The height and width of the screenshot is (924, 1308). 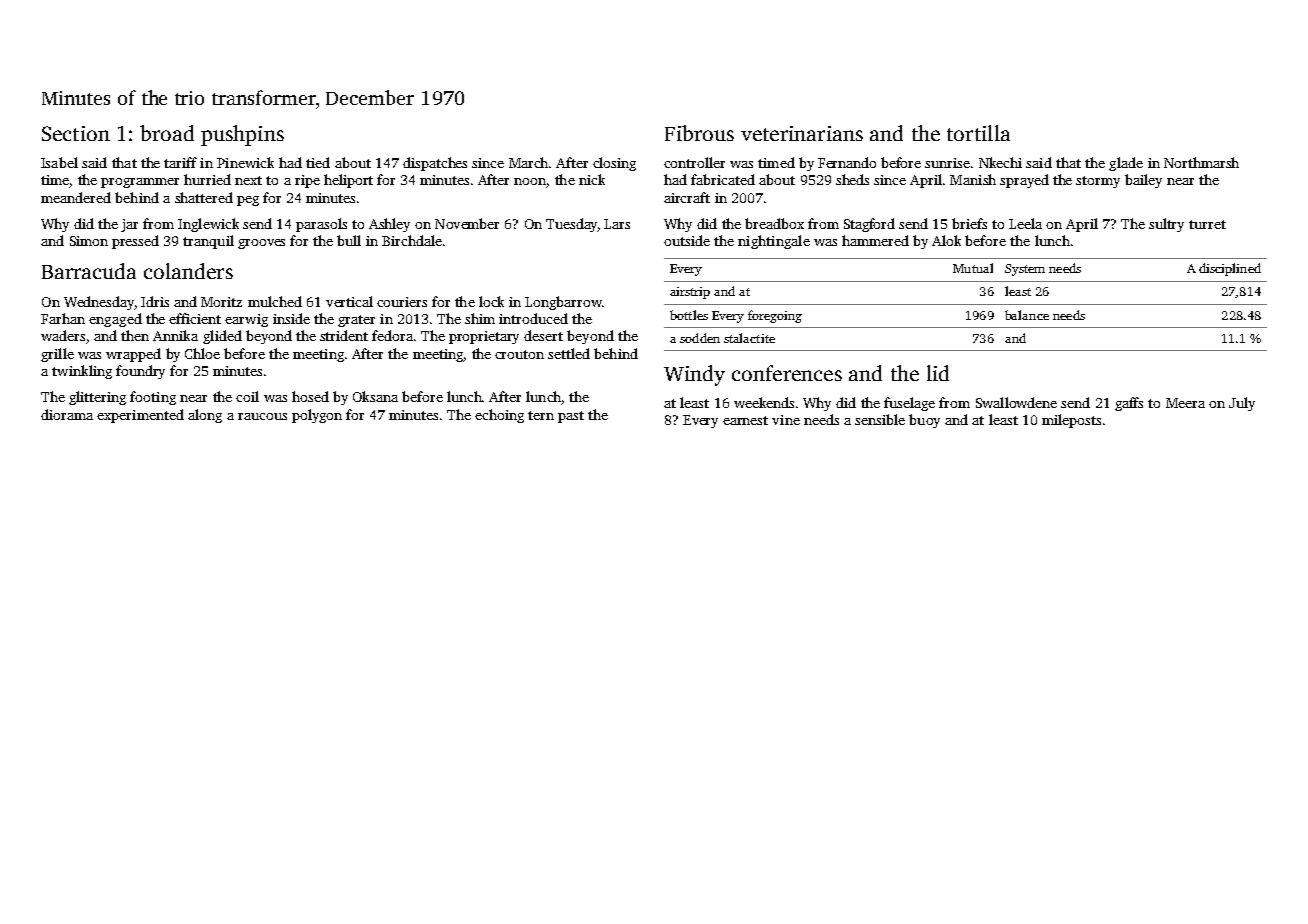 I want to click on tortilla, so click(x=978, y=133).
